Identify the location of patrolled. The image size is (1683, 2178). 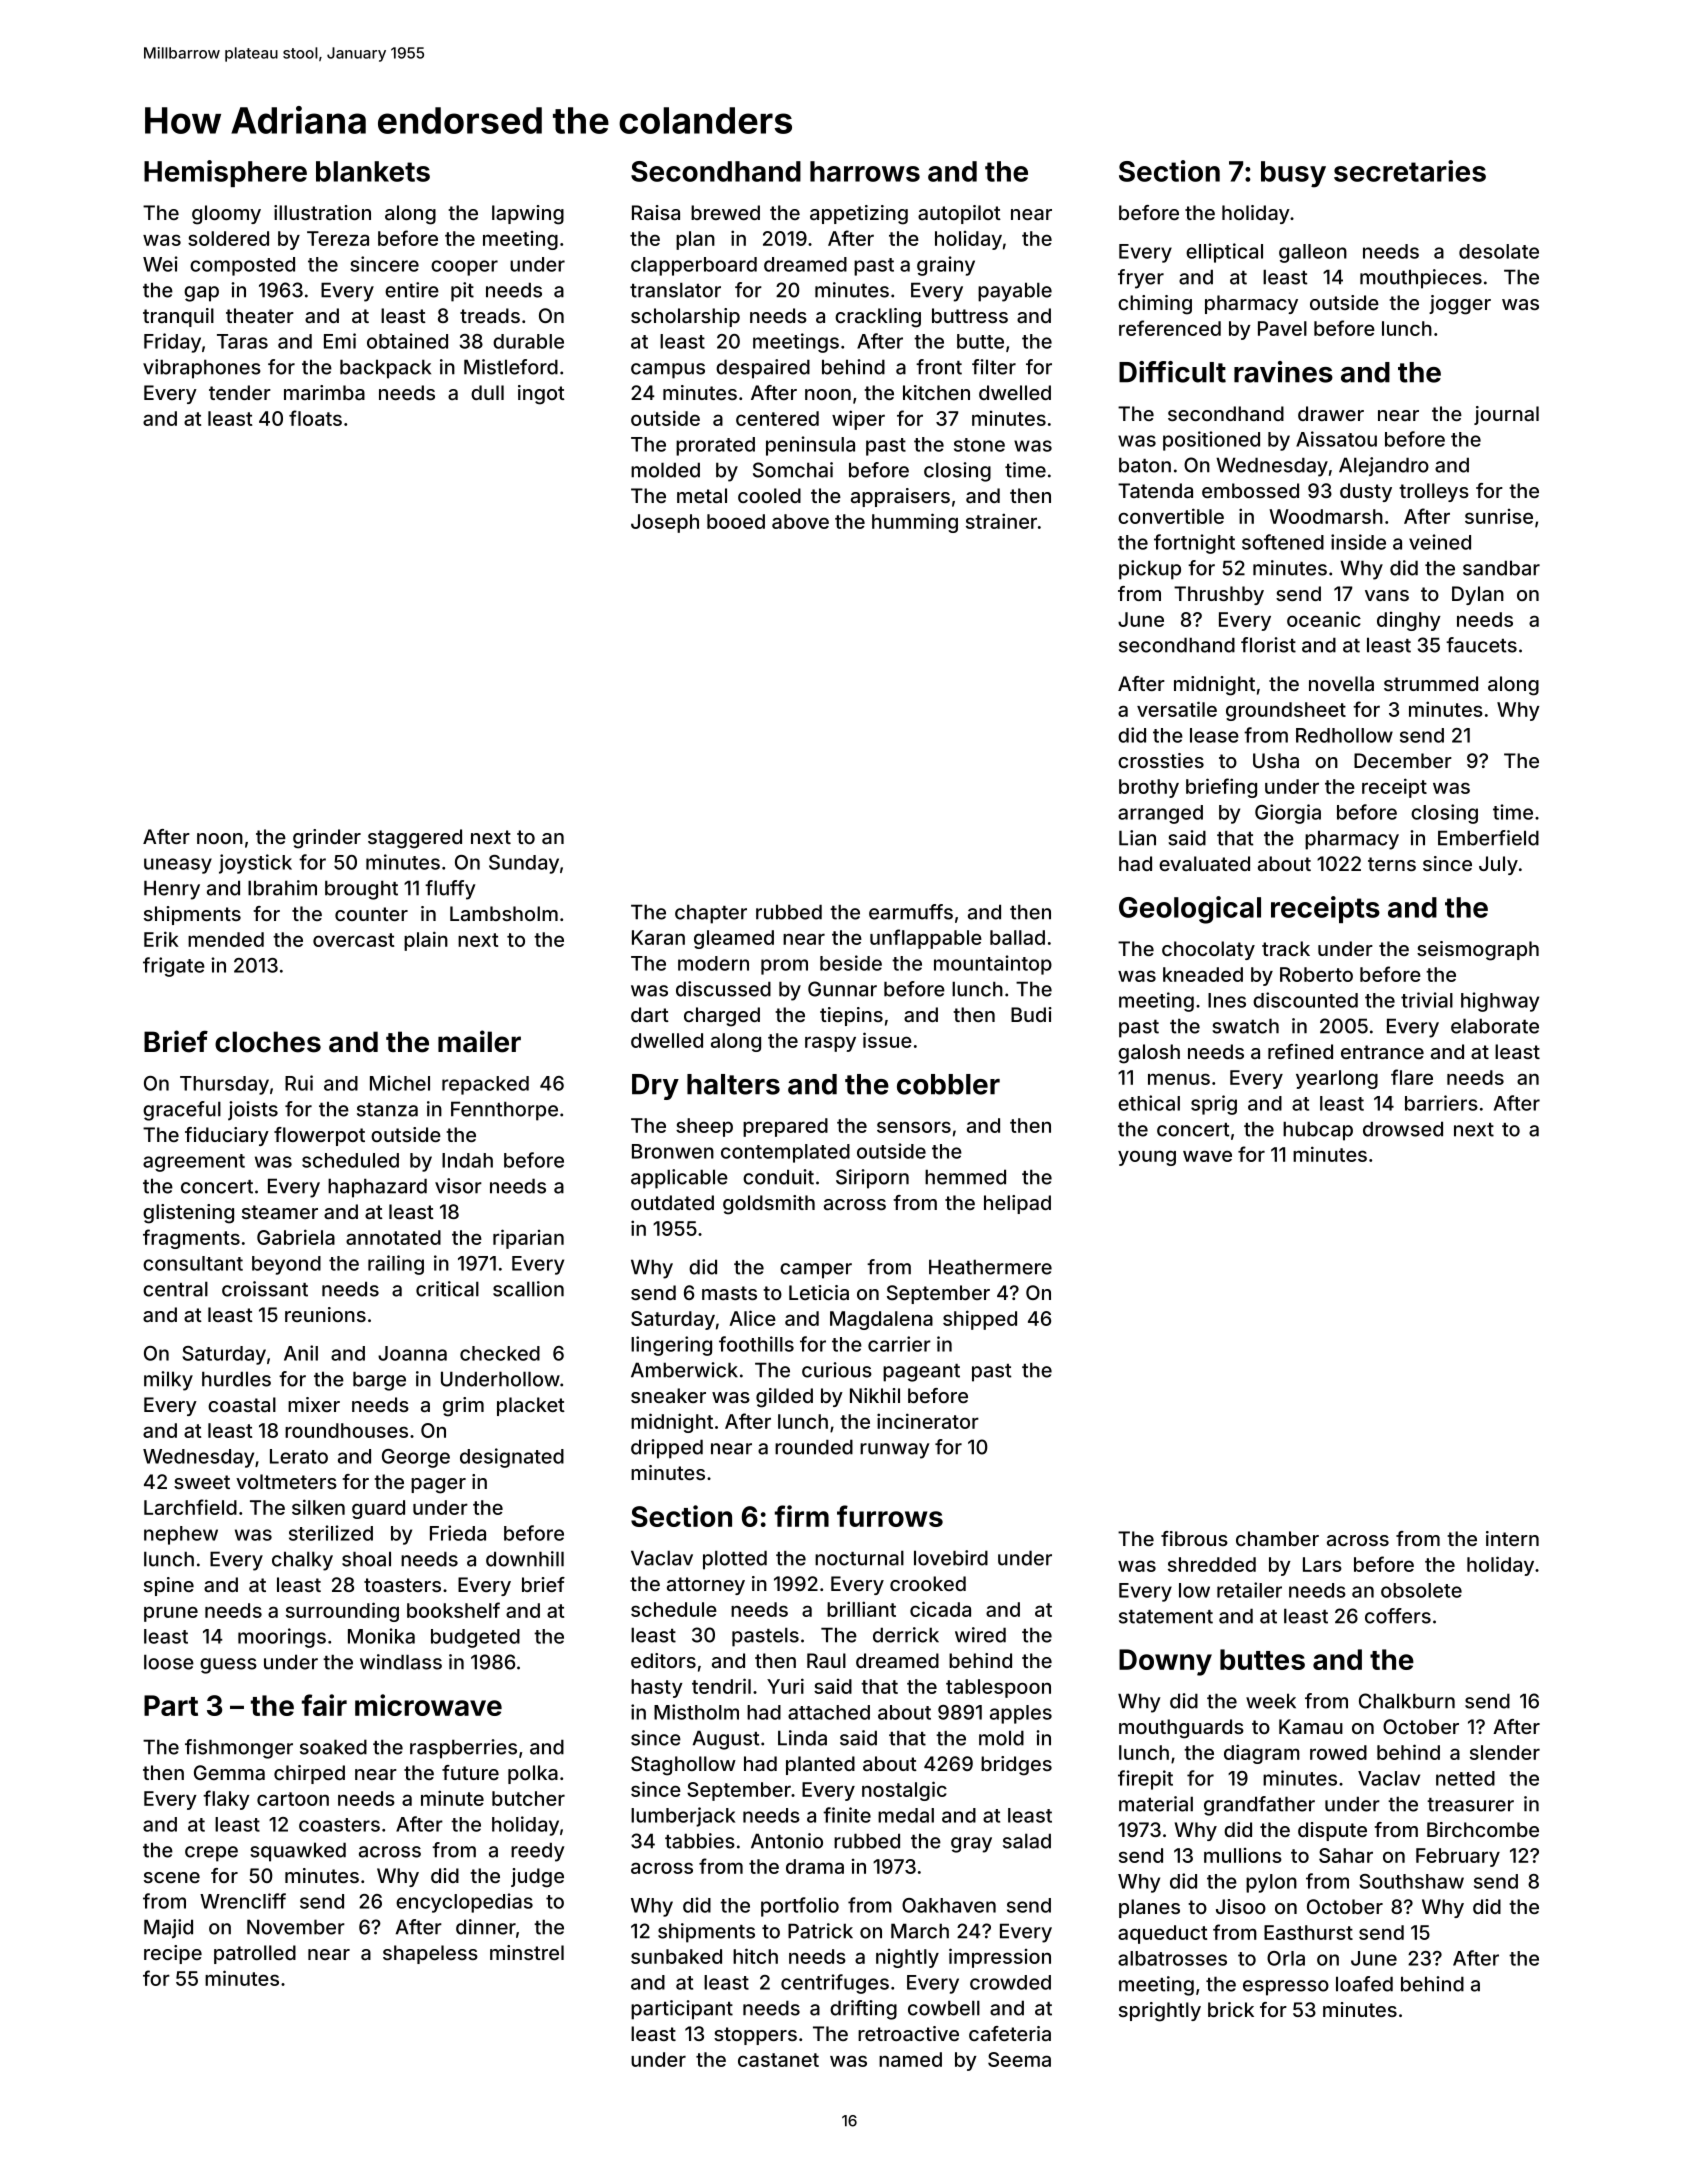
(255, 1954).
